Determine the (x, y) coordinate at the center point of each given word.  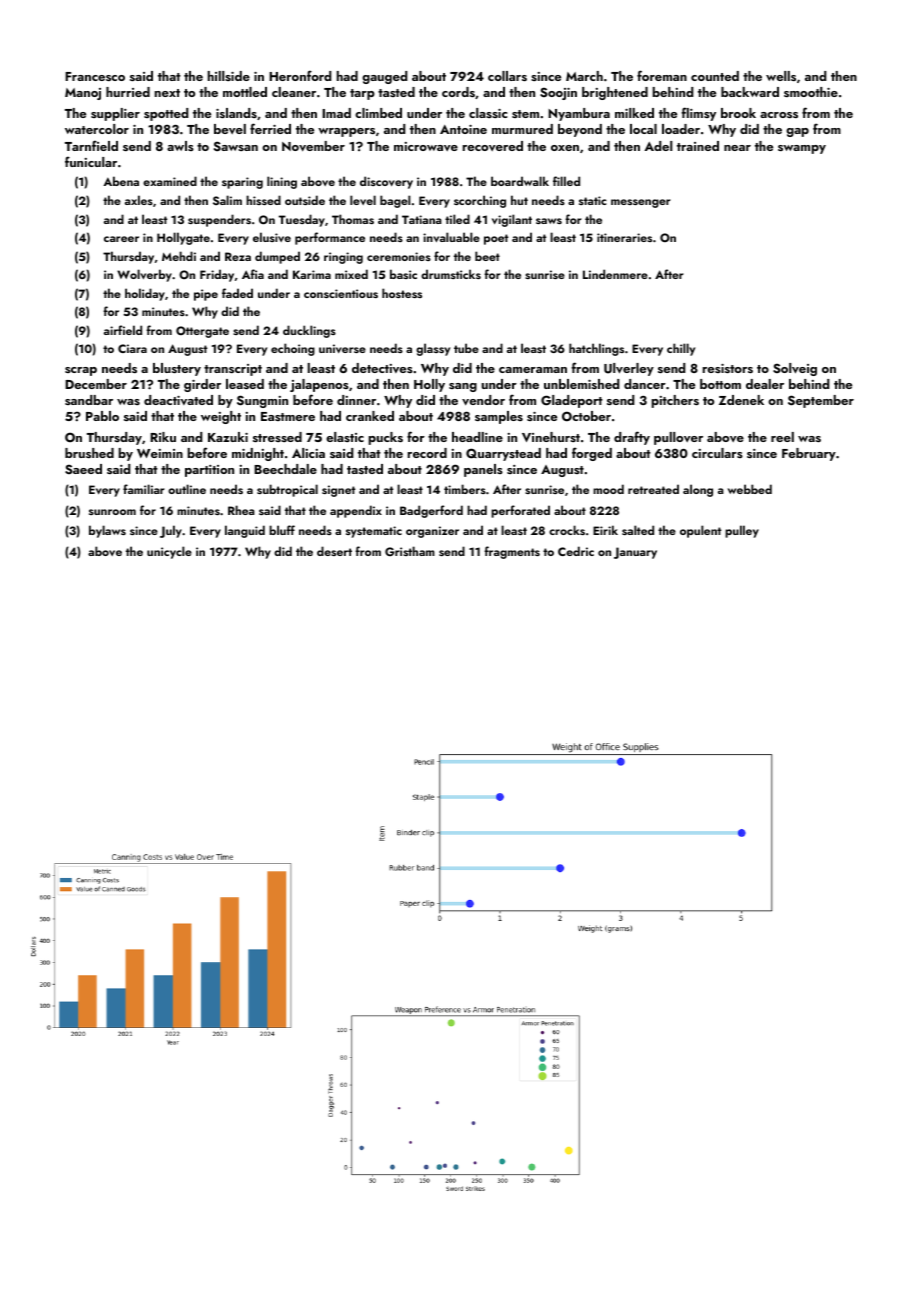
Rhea (241, 510)
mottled (245, 92)
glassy (433, 349)
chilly (681, 349)
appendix (356, 511)
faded (237, 293)
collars (507, 76)
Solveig (795, 369)
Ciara (132, 348)
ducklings (309, 331)
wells (781, 76)
